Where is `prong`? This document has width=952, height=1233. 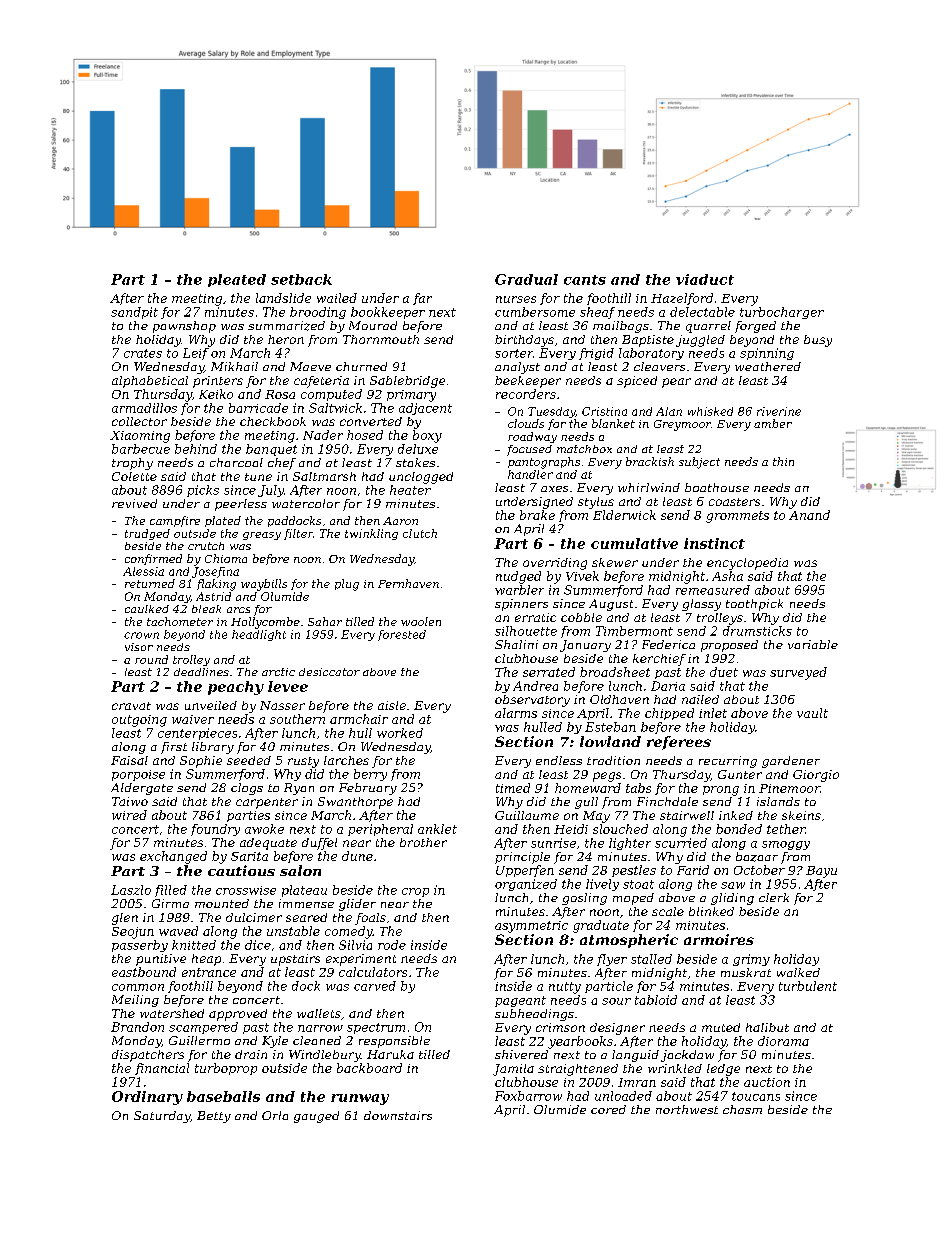
prong is located at coordinates (721, 791).
